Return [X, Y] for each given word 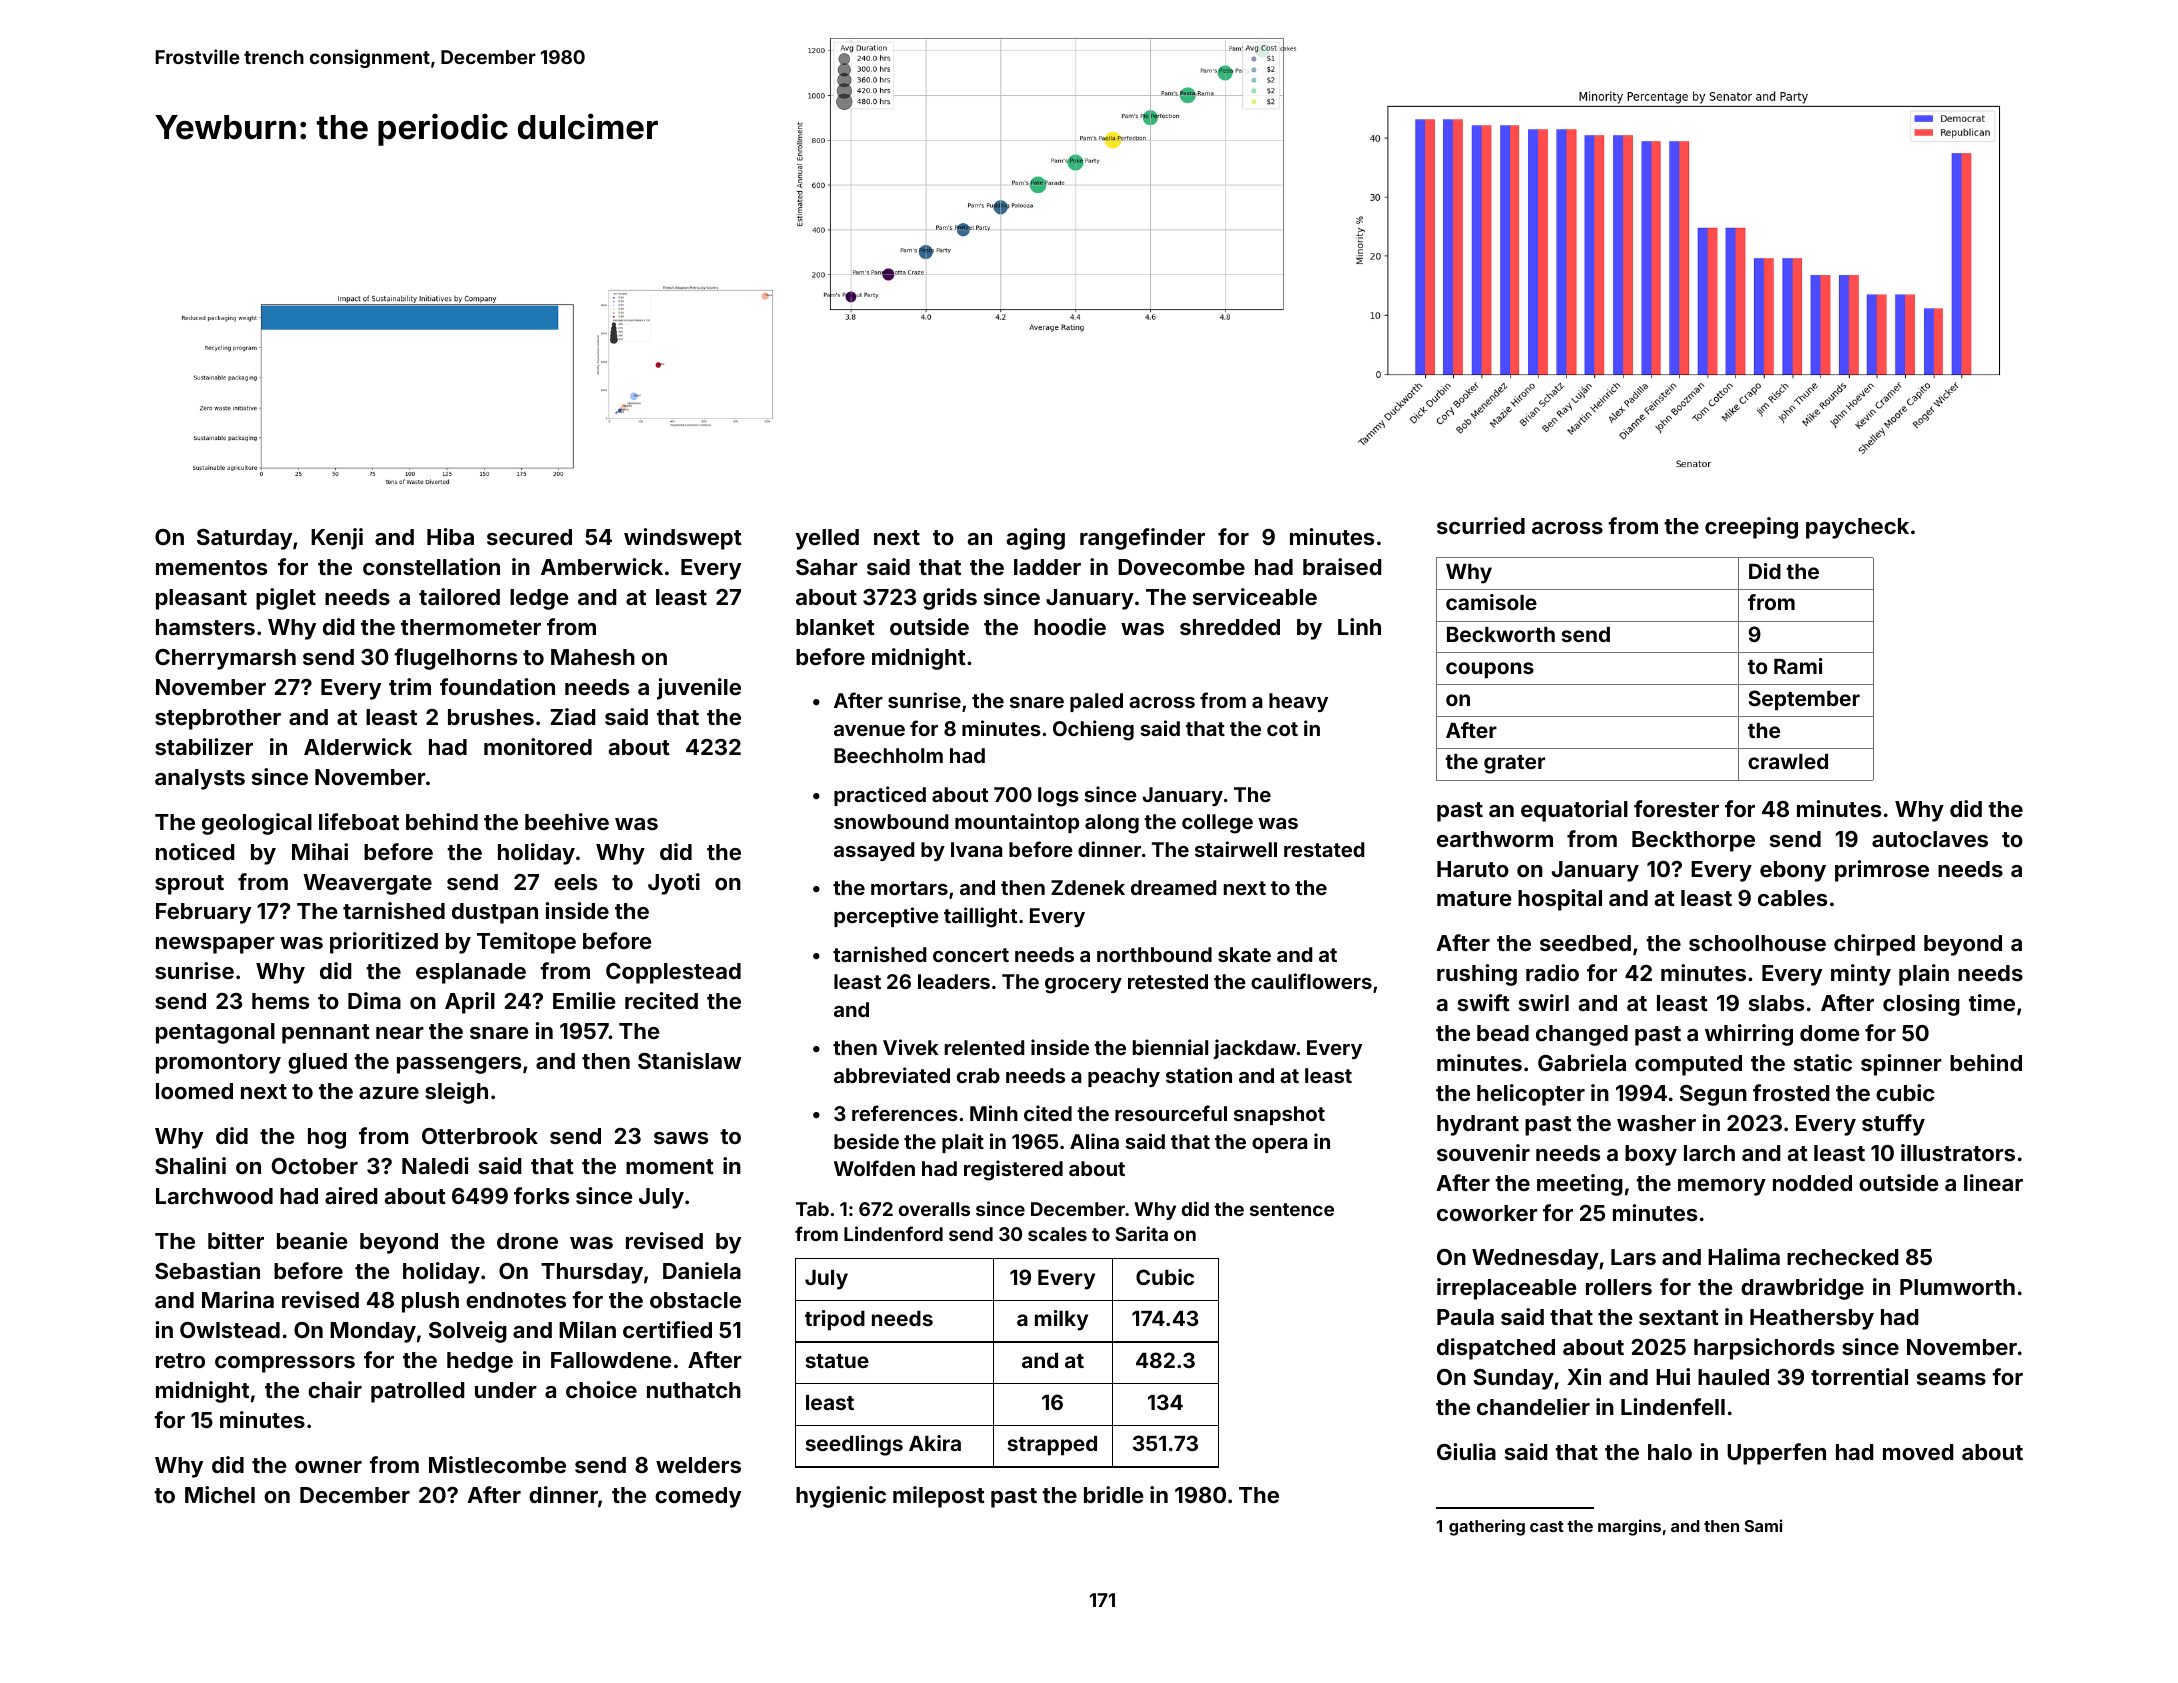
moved [1918, 1452]
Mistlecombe [497, 1464]
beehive [567, 821]
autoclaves [1930, 839]
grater [1514, 764]
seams [1951, 1379]
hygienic [841, 1497]
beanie [312, 1240]
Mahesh [593, 657]
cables [1792, 898]
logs [1058, 797]
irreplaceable [1507, 1289]
